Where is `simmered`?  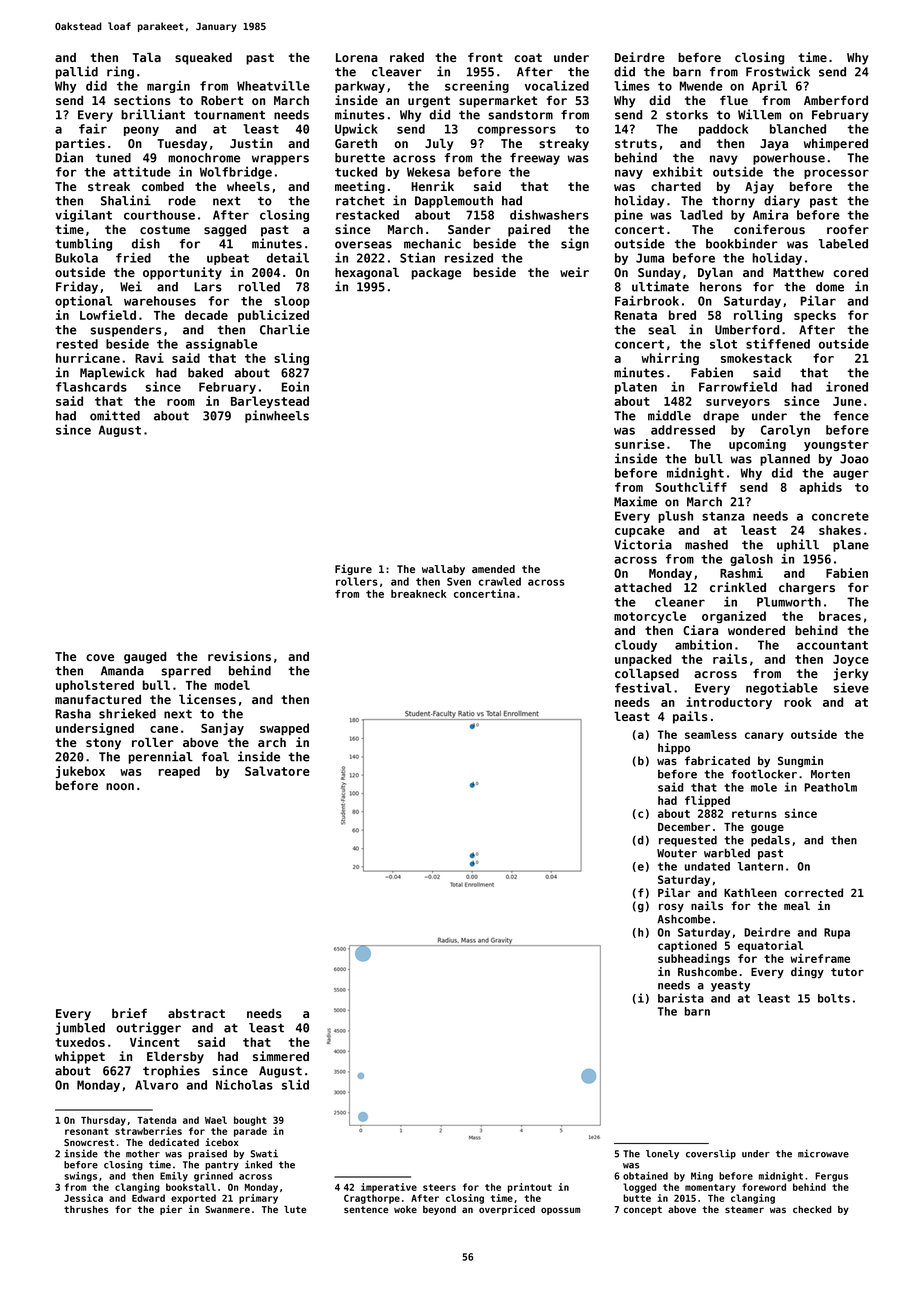
simmered is located at coordinates (281, 1056).
